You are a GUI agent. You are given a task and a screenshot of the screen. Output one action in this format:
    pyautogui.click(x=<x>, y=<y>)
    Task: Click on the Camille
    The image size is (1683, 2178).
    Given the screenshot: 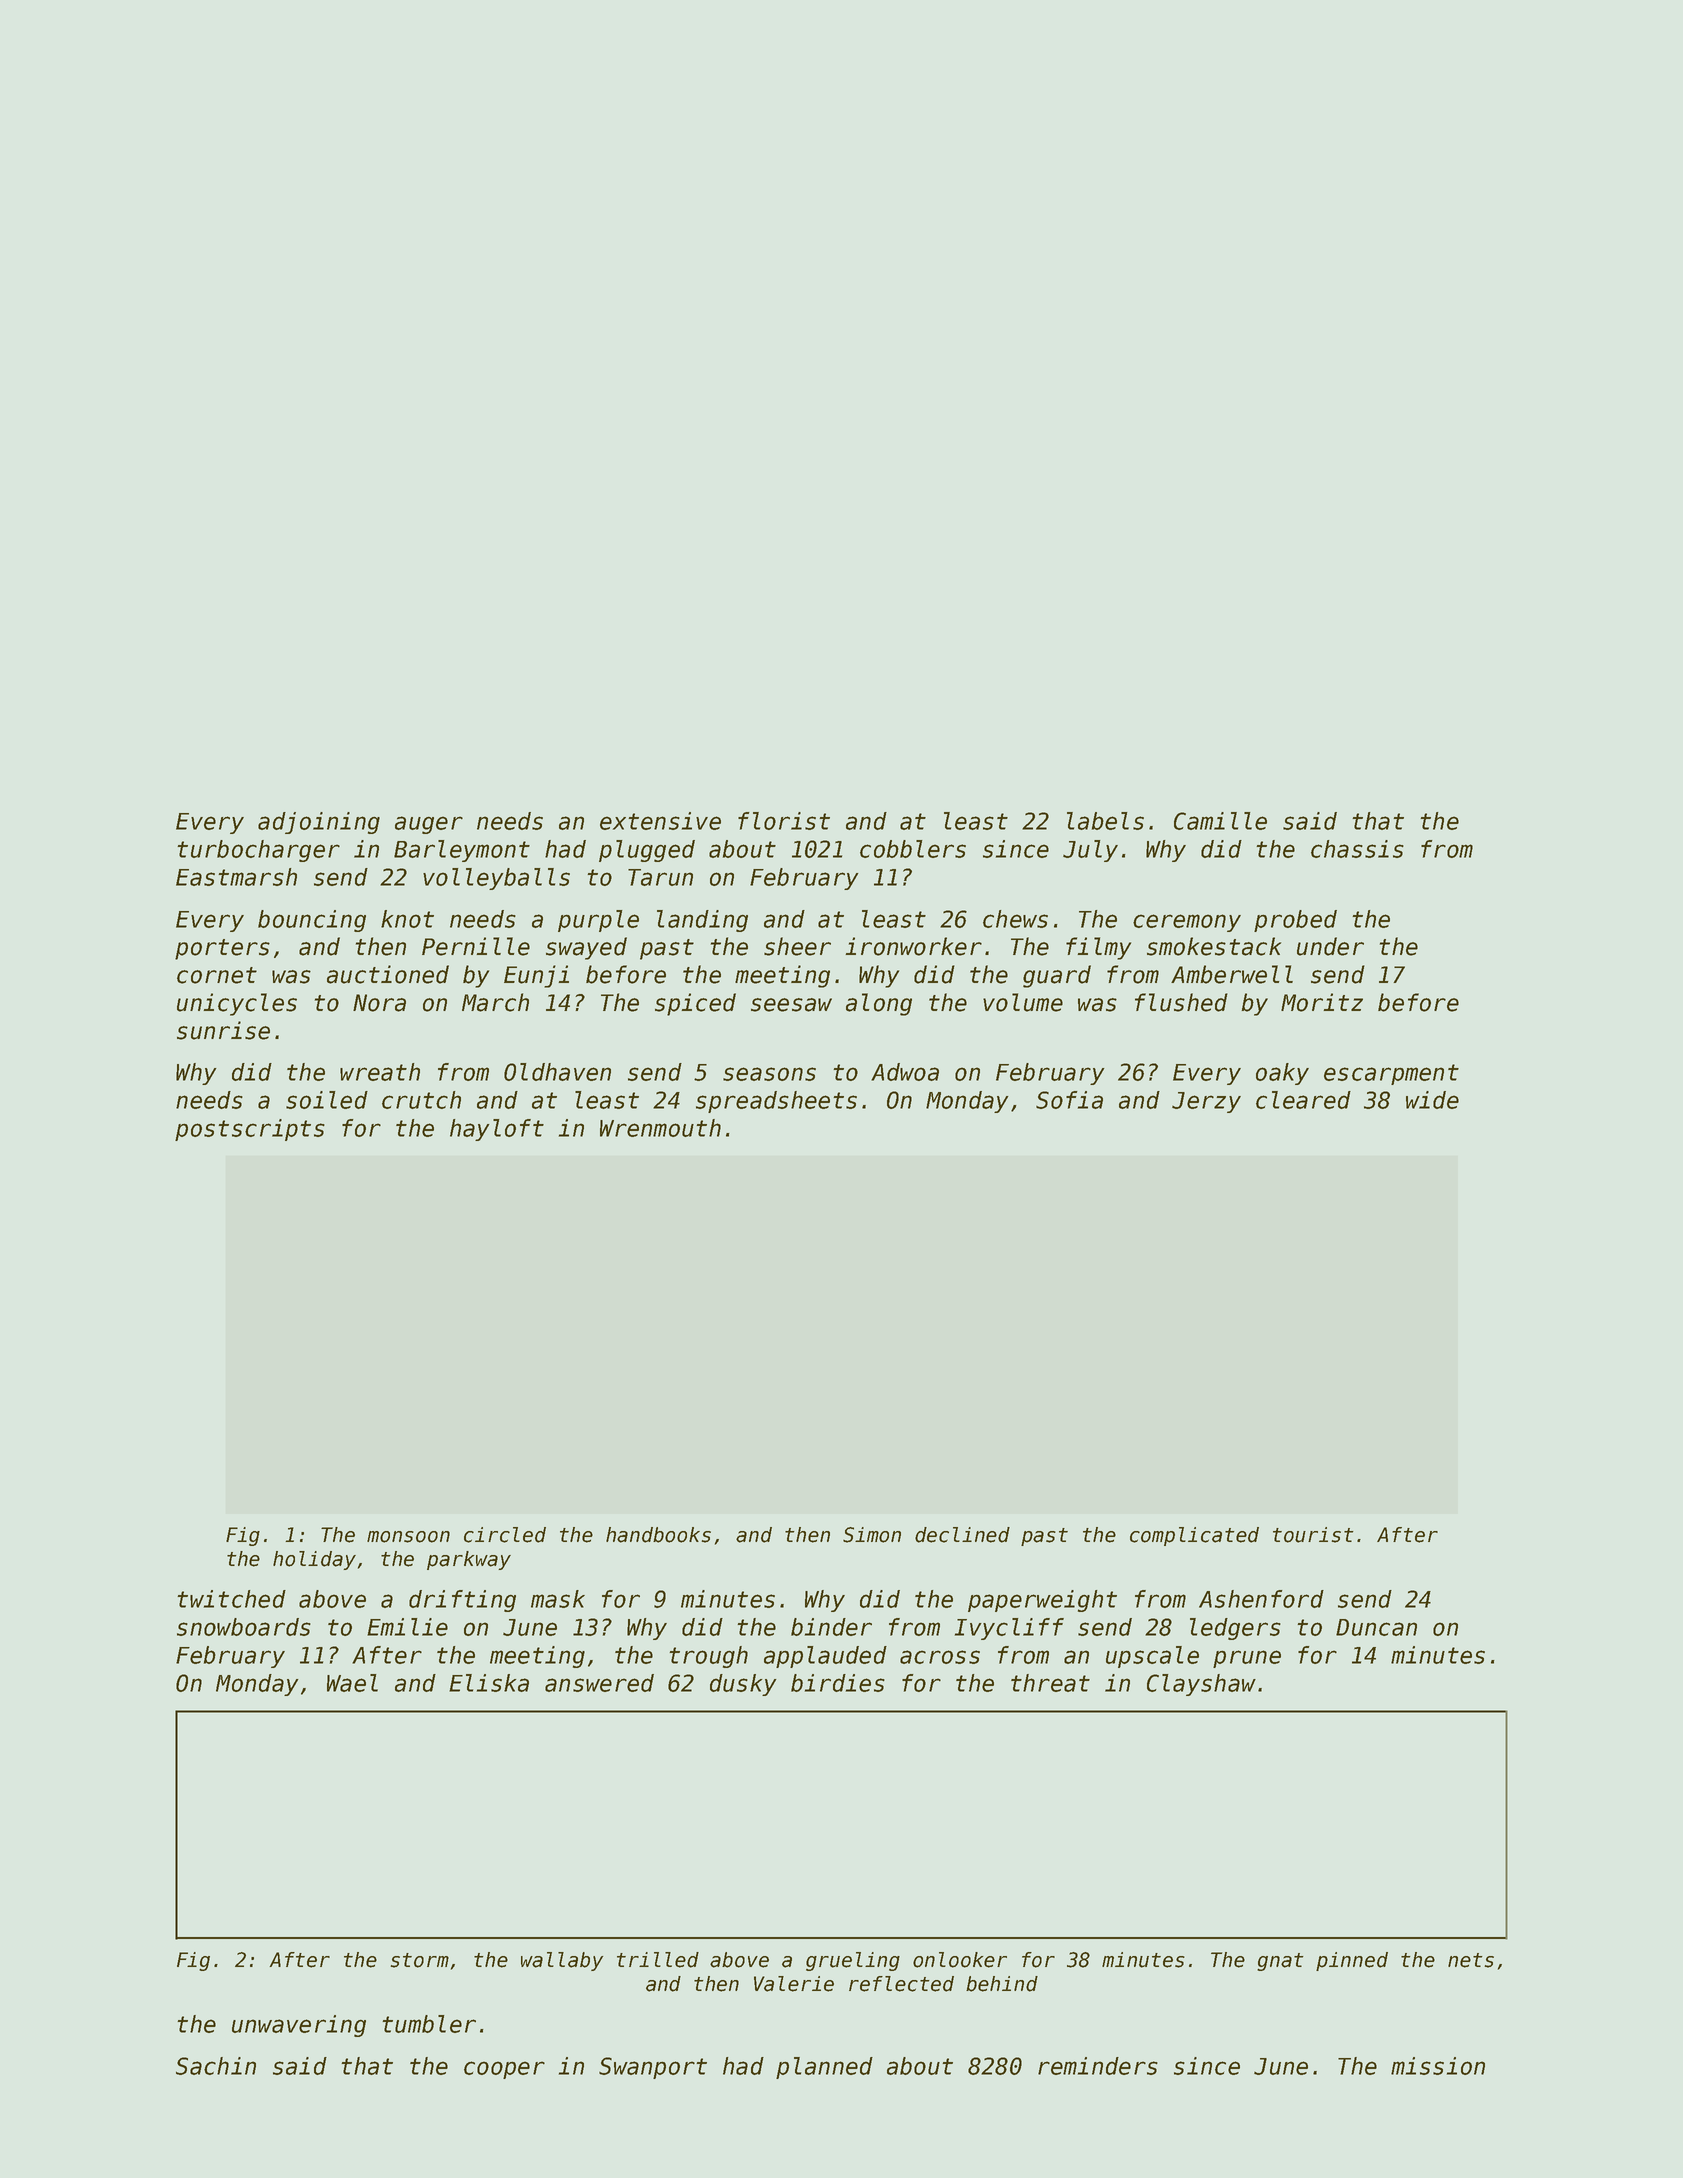 What is the action you would take?
    pyautogui.click(x=1220, y=821)
